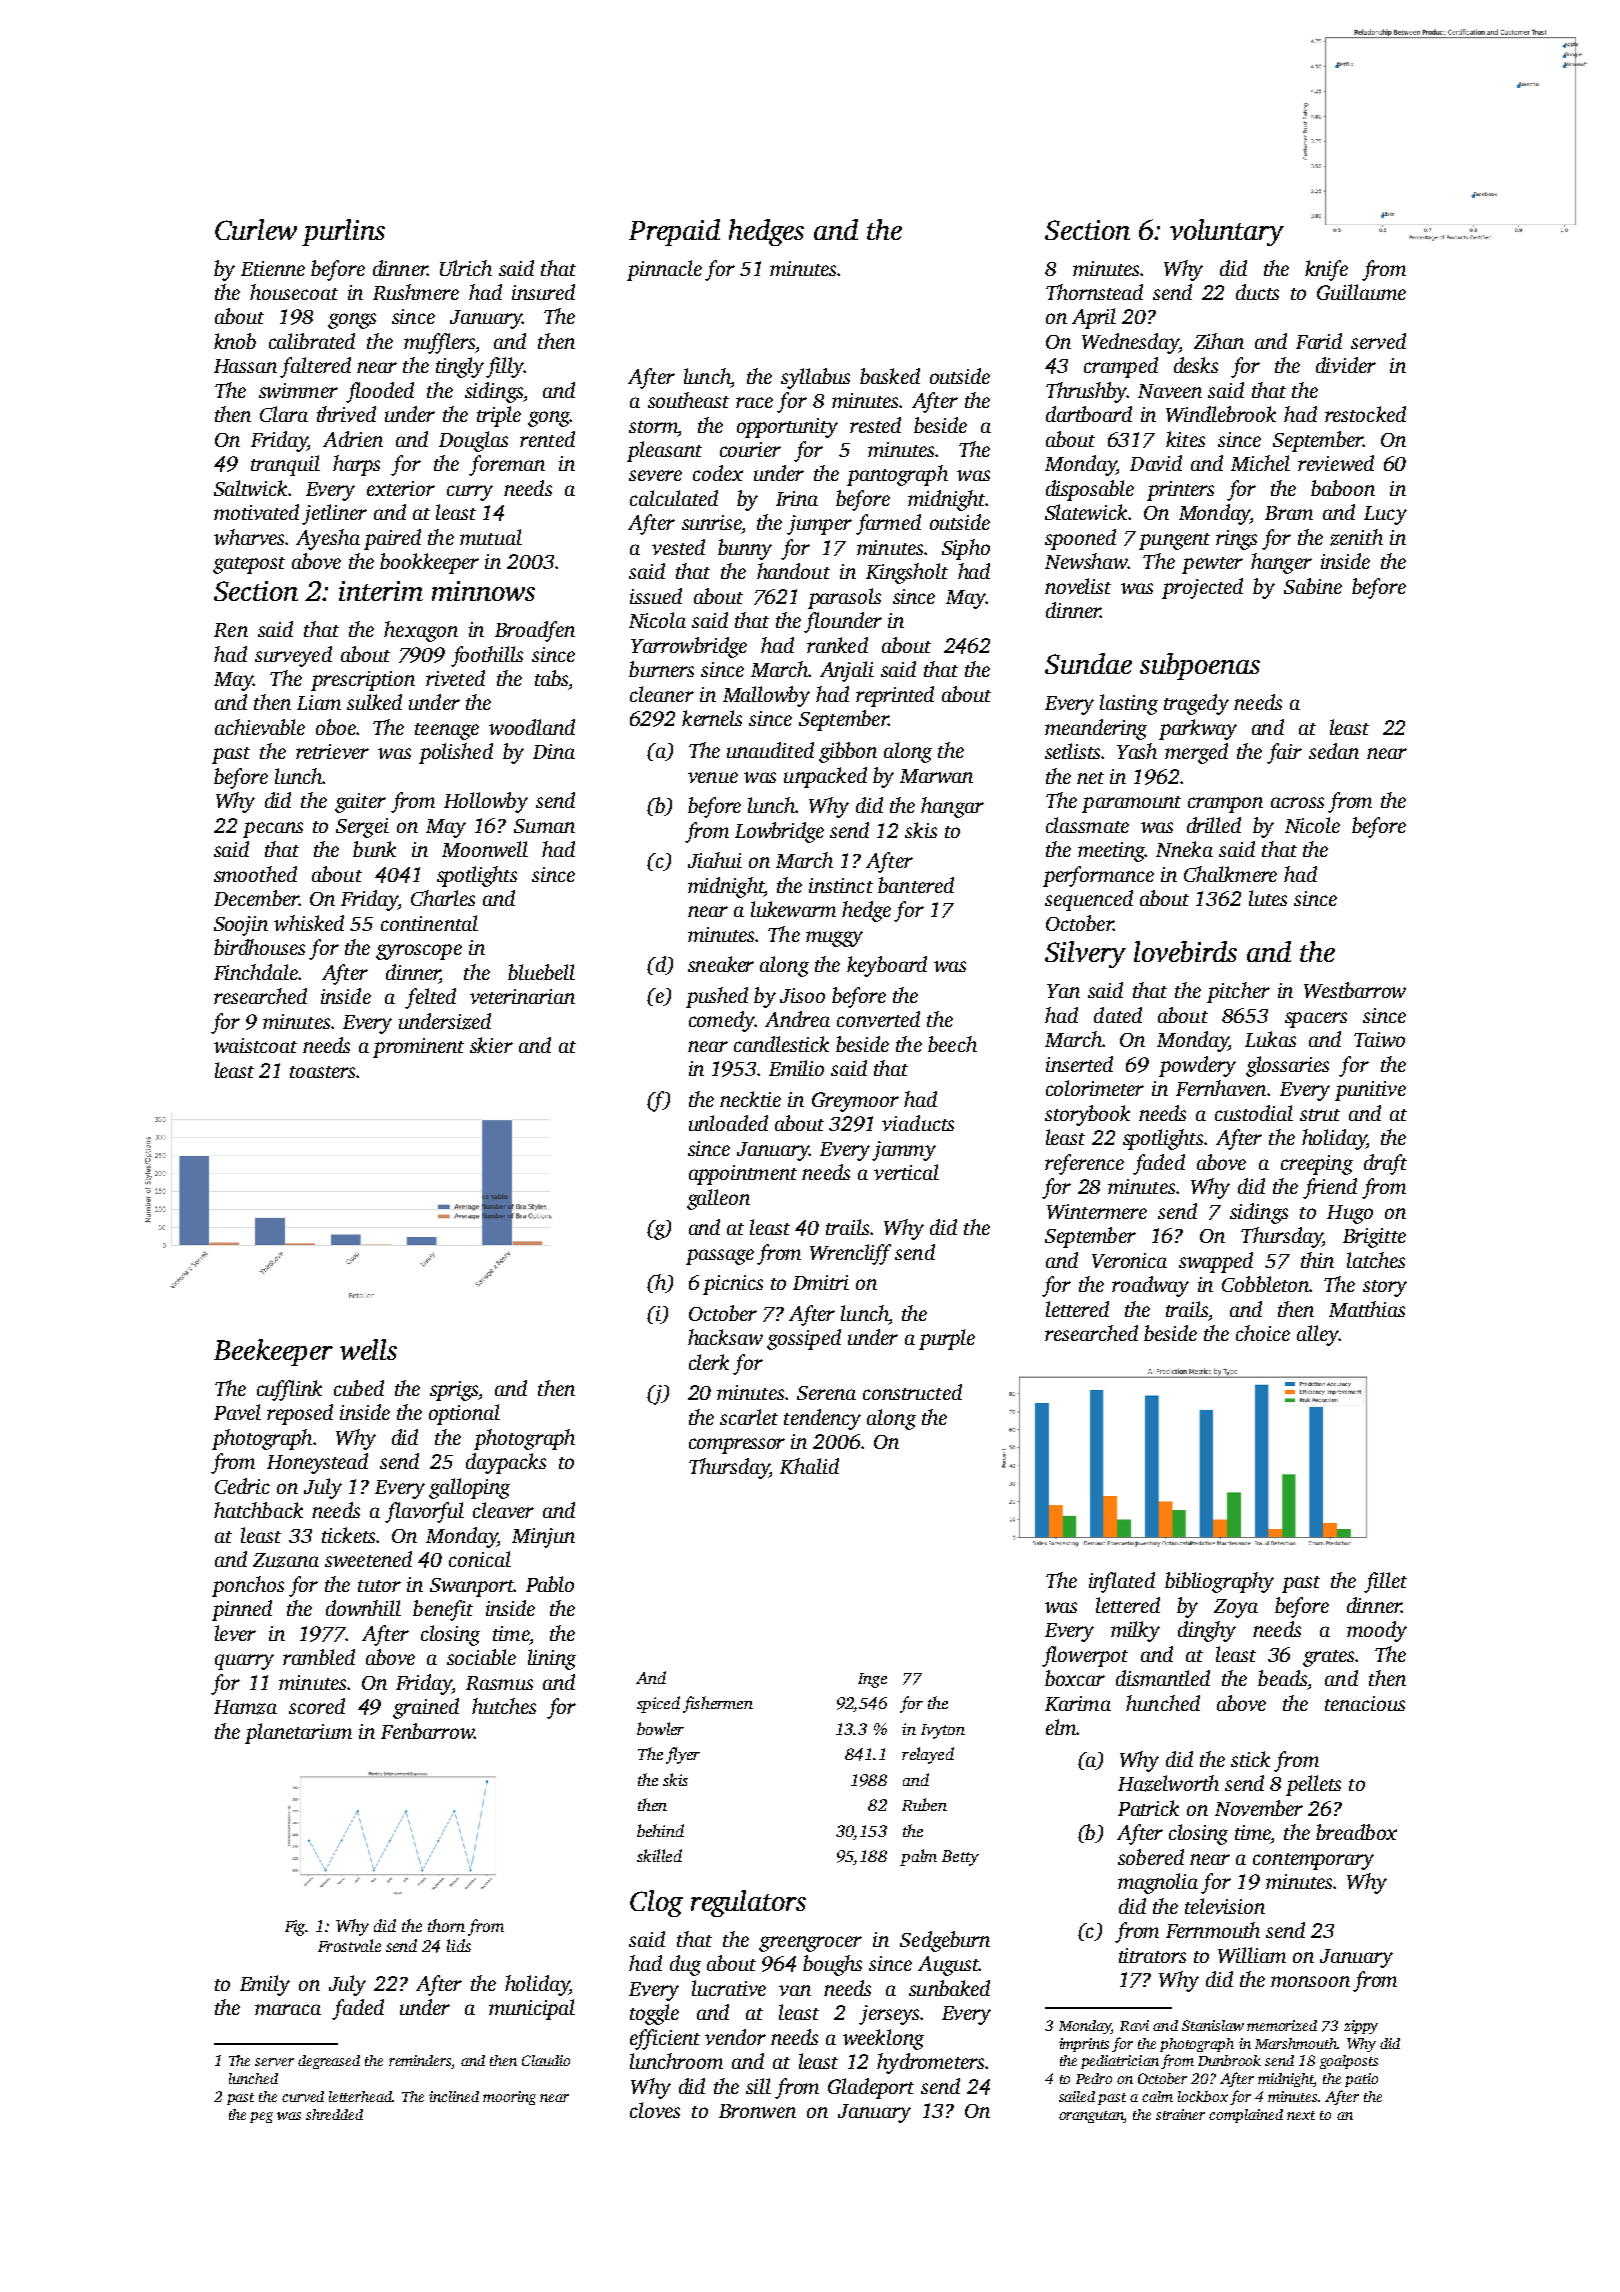 The width and height of the screenshot is (1620, 2292). Describe the element at coordinates (235, 341) in the screenshot. I see `knob` at that location.
